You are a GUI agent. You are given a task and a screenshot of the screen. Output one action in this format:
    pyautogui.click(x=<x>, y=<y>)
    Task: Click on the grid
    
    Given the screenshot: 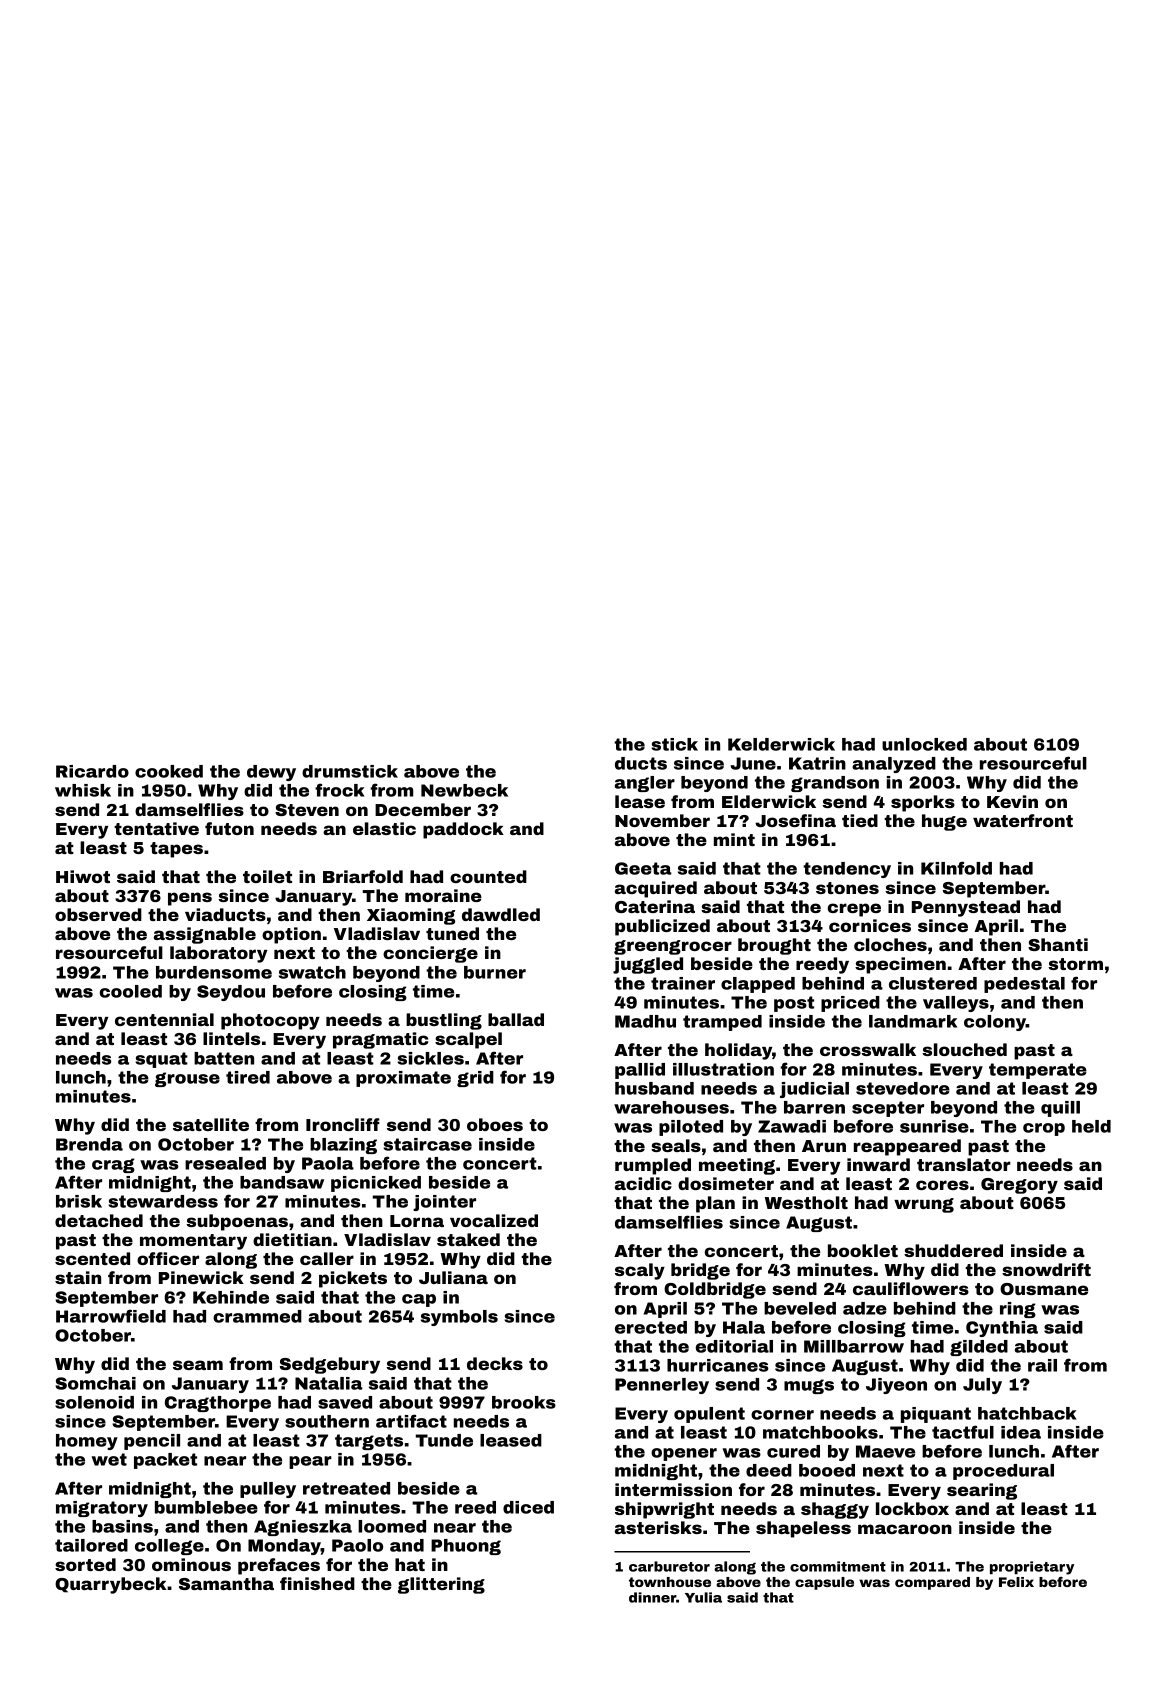 What is the action you would take?
    pyautogui.click(x=475, y=1079)
